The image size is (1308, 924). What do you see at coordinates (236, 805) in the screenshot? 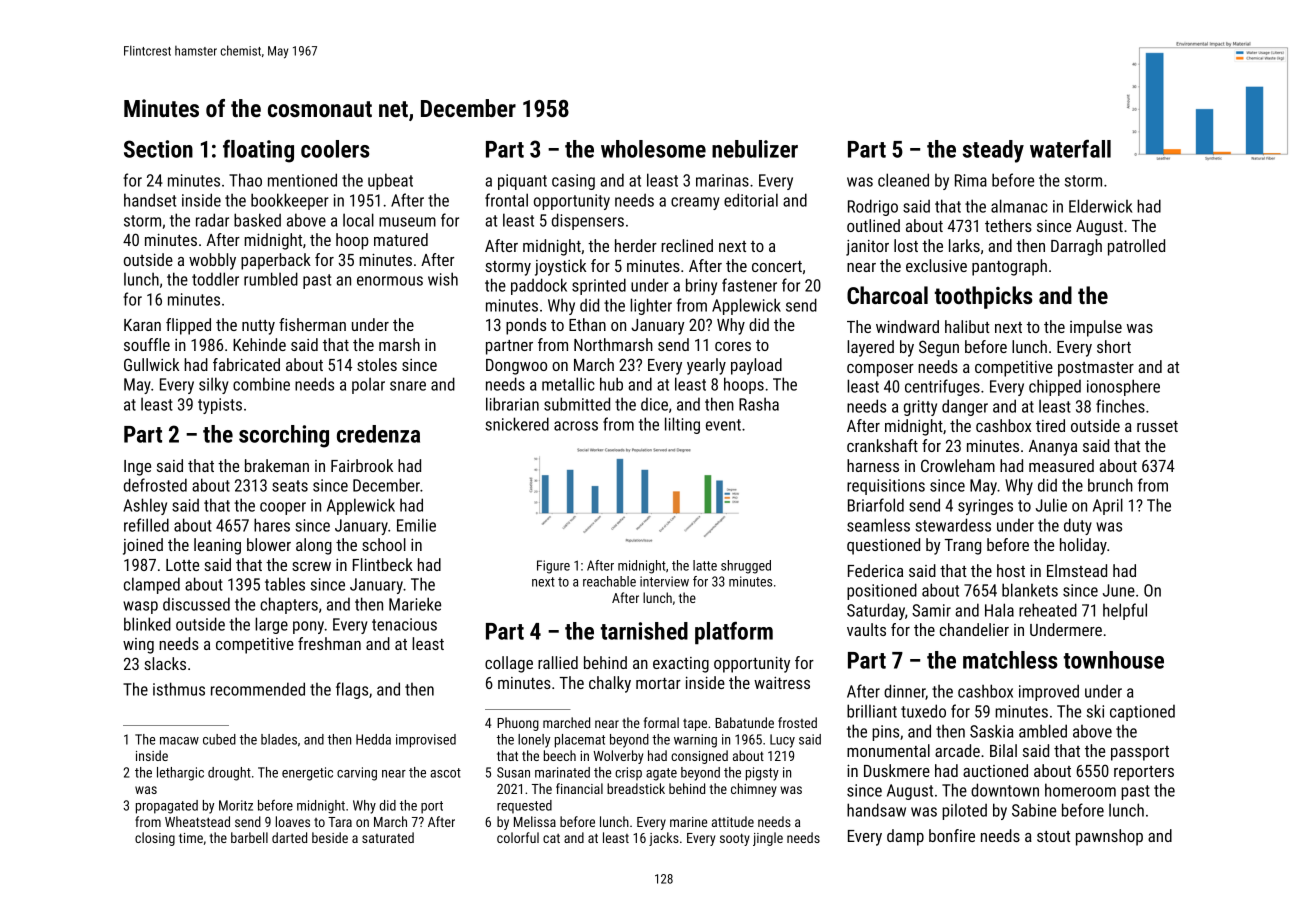
I see `Moritz` at bounding box center [236, 805].
